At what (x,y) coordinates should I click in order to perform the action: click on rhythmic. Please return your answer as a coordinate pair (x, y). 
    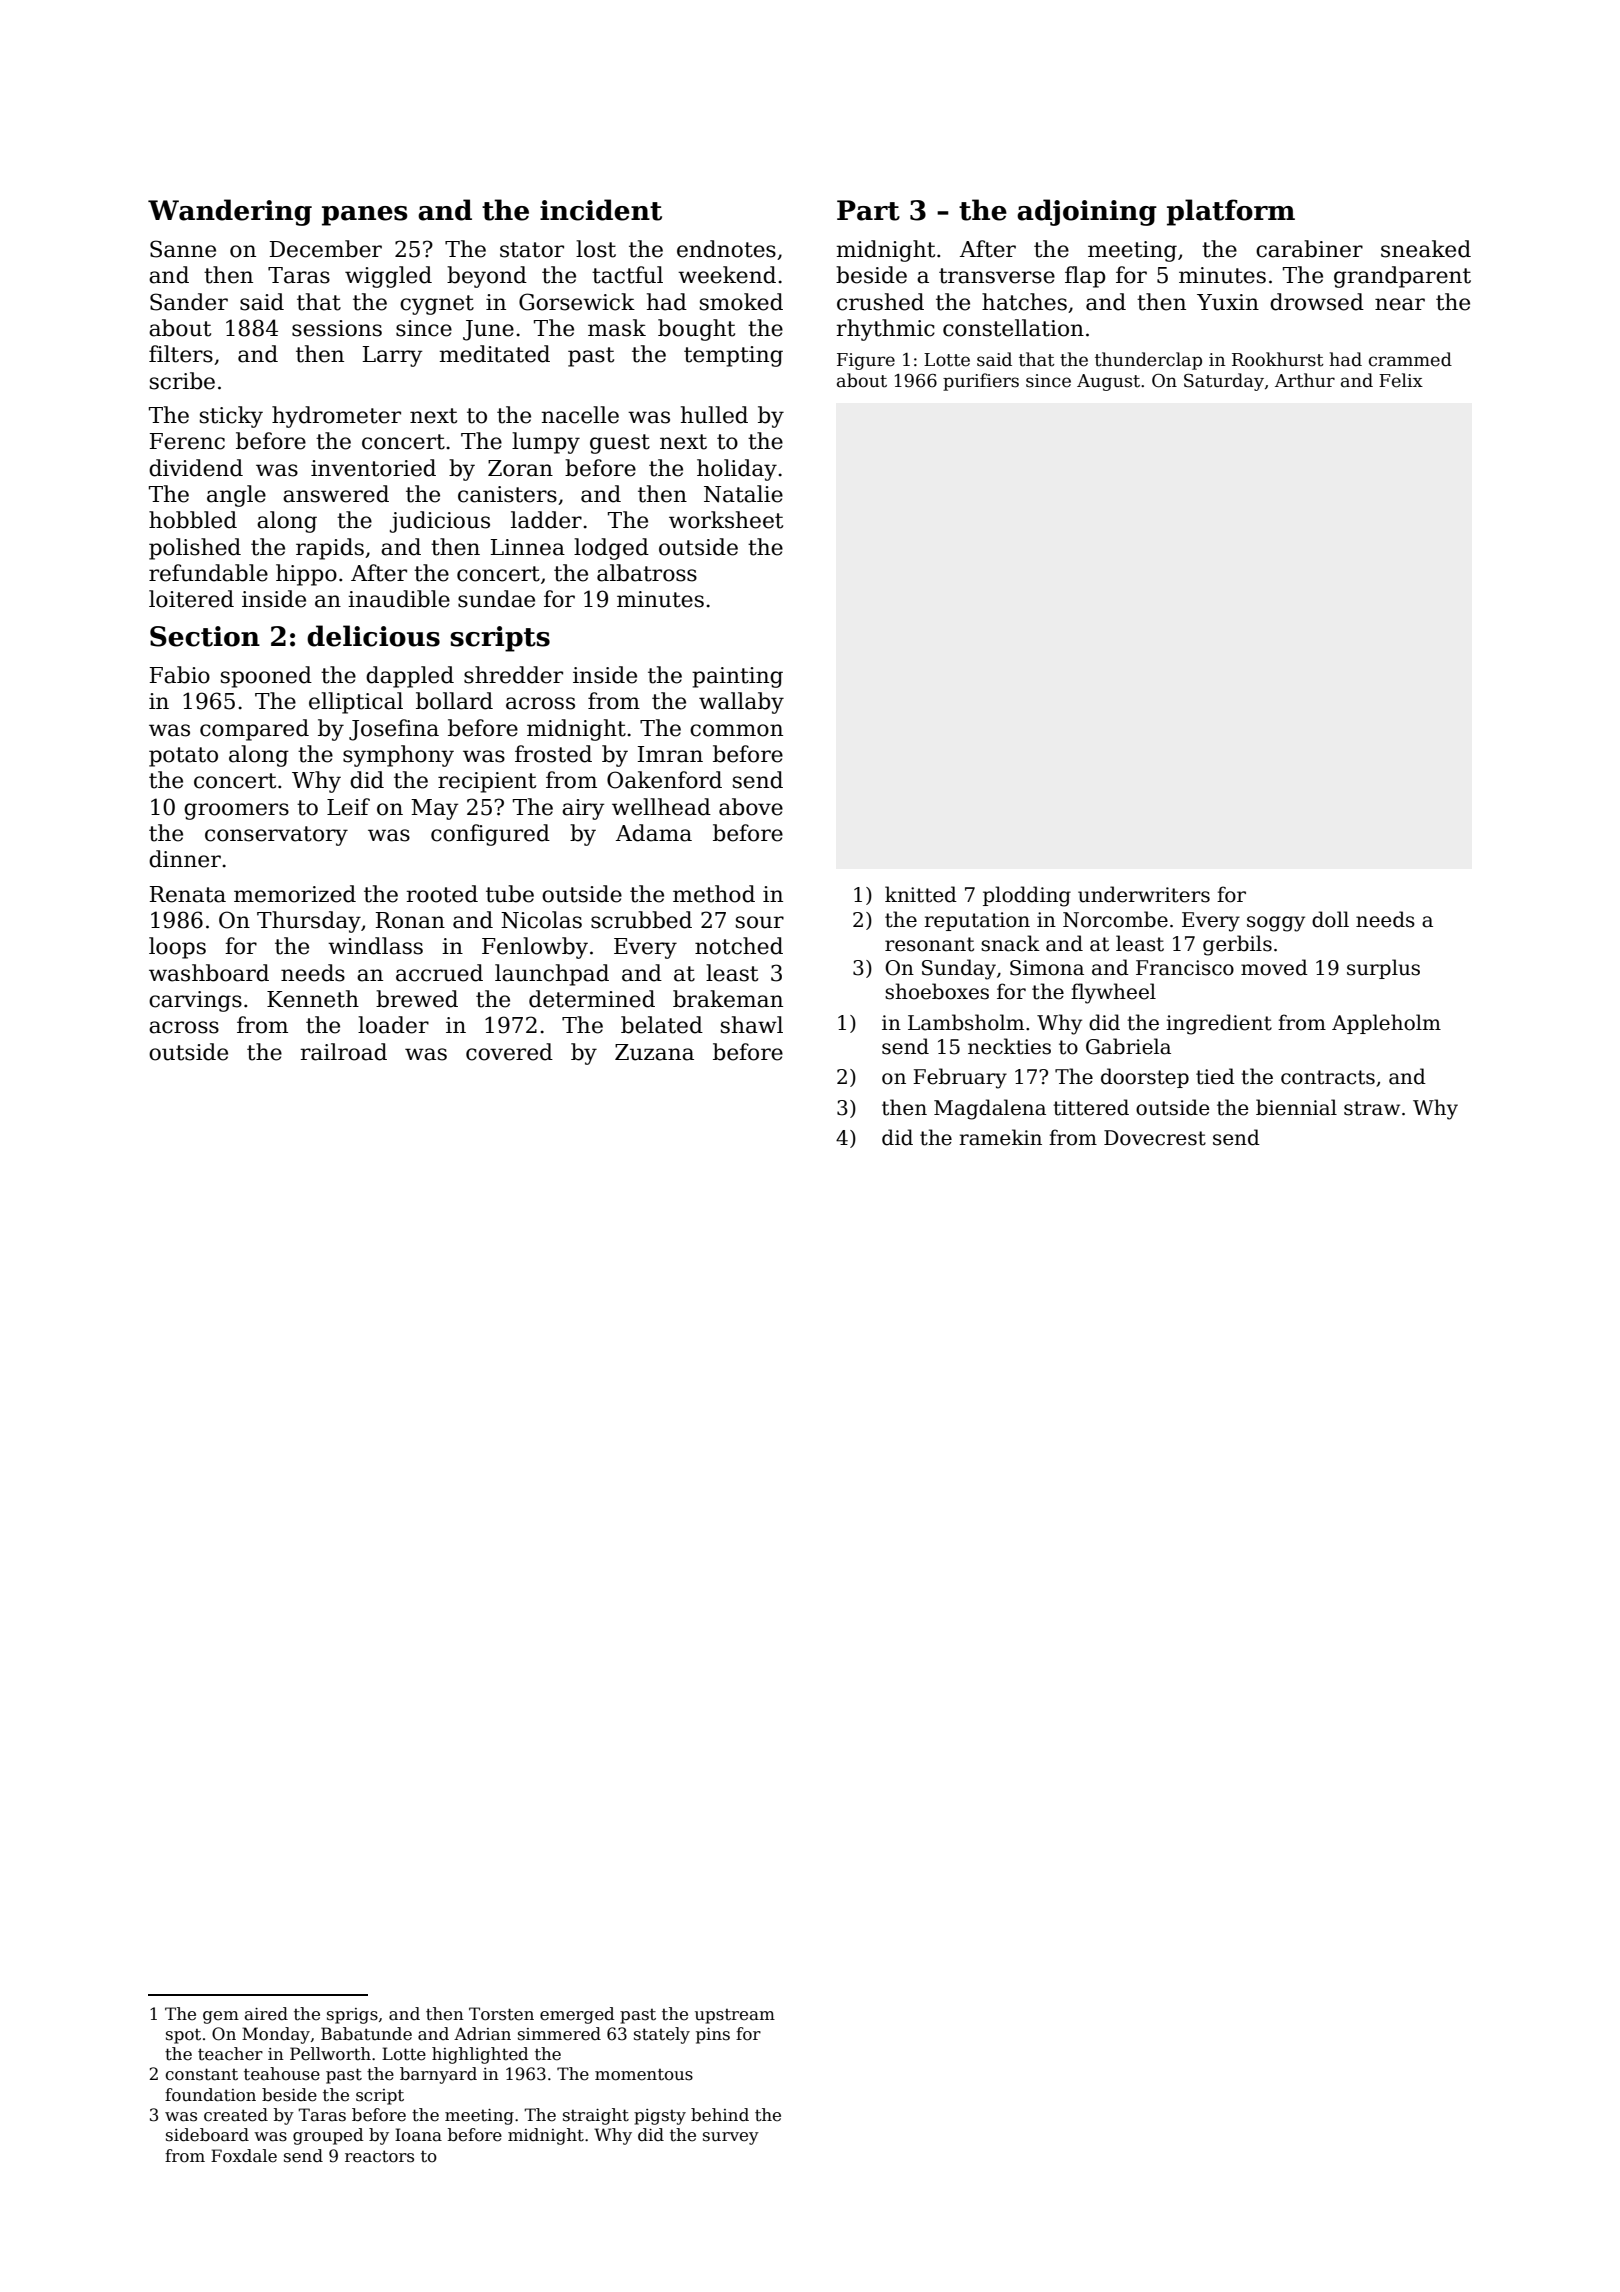
    Looking at the image, I should click on (886, 330).
